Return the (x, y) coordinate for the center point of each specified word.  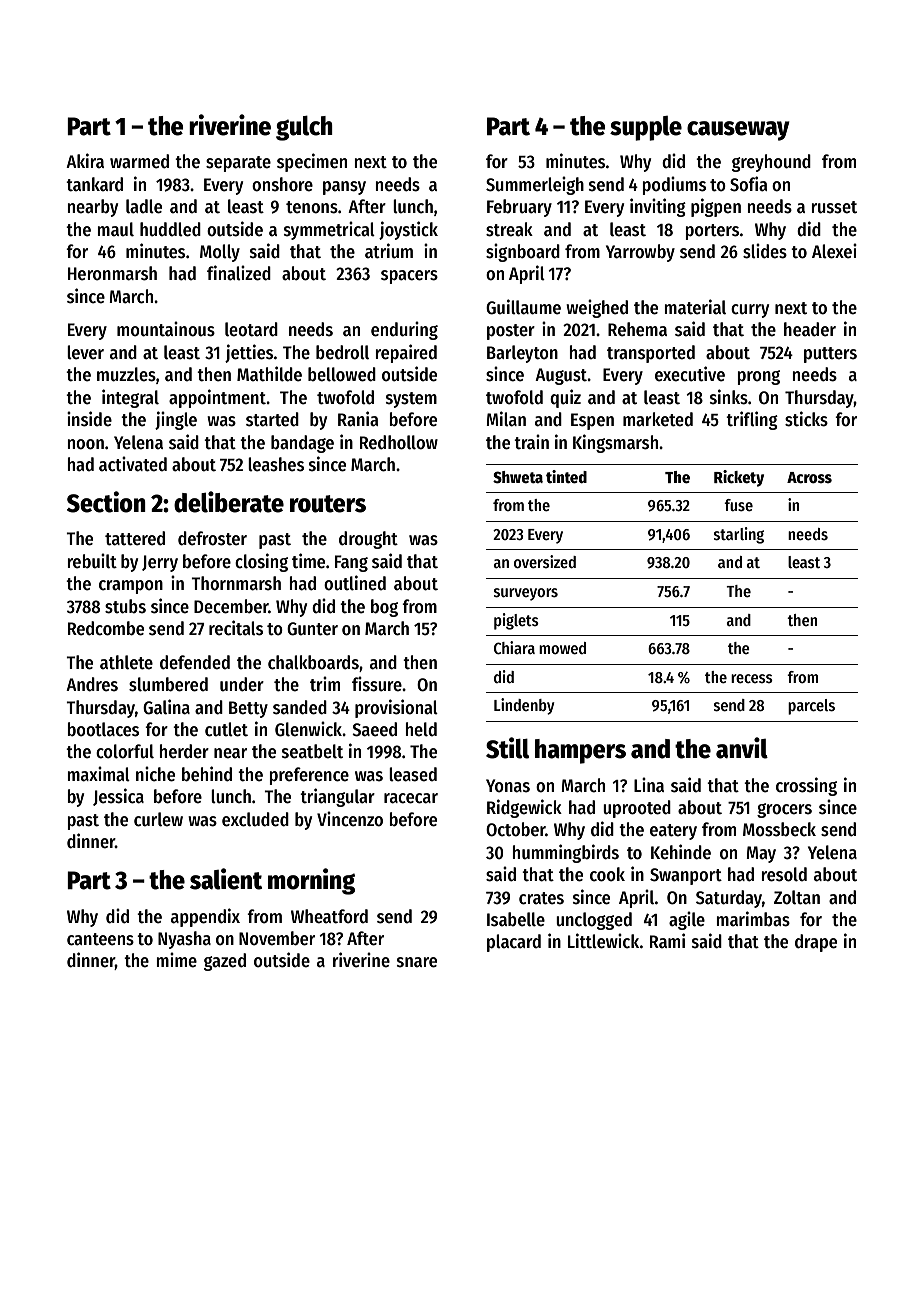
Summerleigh (535, 185)
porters (712, 232)
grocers (784, 810)
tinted (566, 477)
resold (784, 874)
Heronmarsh (112, 273)
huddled (170, 229)
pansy (344, 188)
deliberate (229, 502)
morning (311, 881)
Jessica (118, 797)
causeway (738, 131)
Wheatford (329, 916)
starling (739, 535)
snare (417, 962)
